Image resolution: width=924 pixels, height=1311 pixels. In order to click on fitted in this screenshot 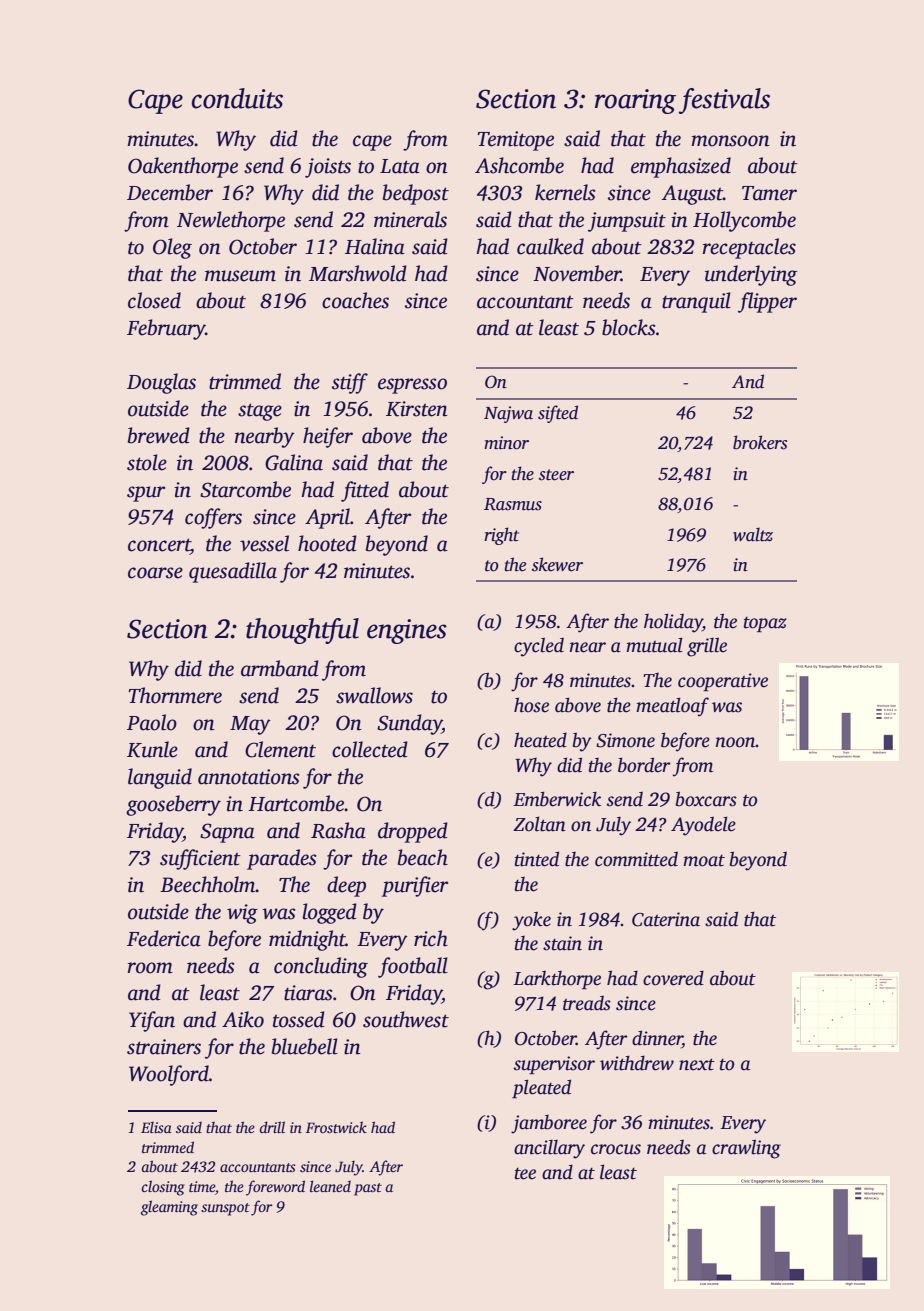, I will do `click(365, 491)`.
